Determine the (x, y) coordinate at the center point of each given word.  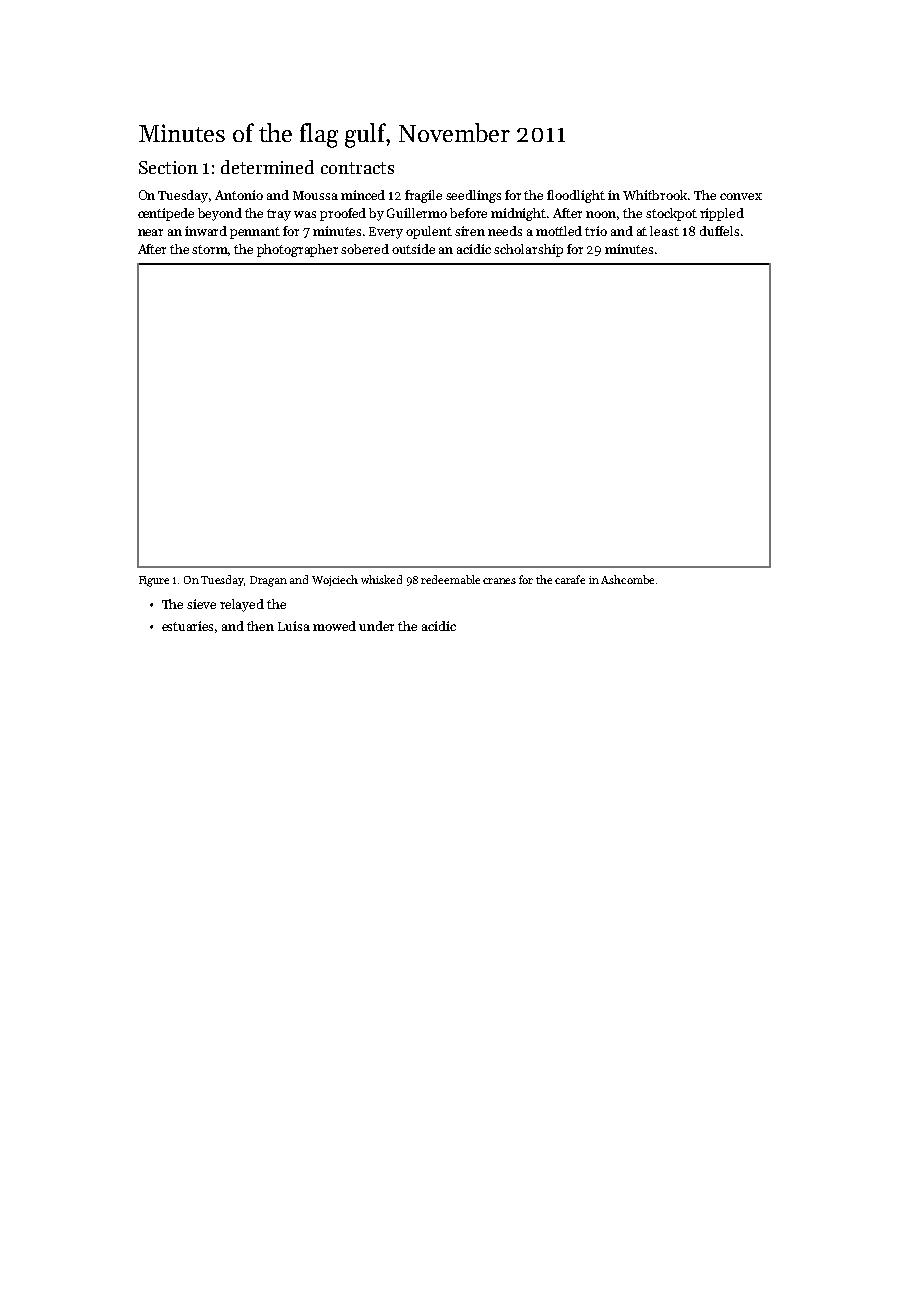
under (376, 626)
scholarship (528, 250)
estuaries (187, 626)
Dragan (268, 581)
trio (596, 231)
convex (741, 196)
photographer (297, 250)
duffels (719, 231)
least (664, 231)
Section (168, 167)
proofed (343, 214)
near (150, 232)
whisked (381, 579)
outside (413, 249)
